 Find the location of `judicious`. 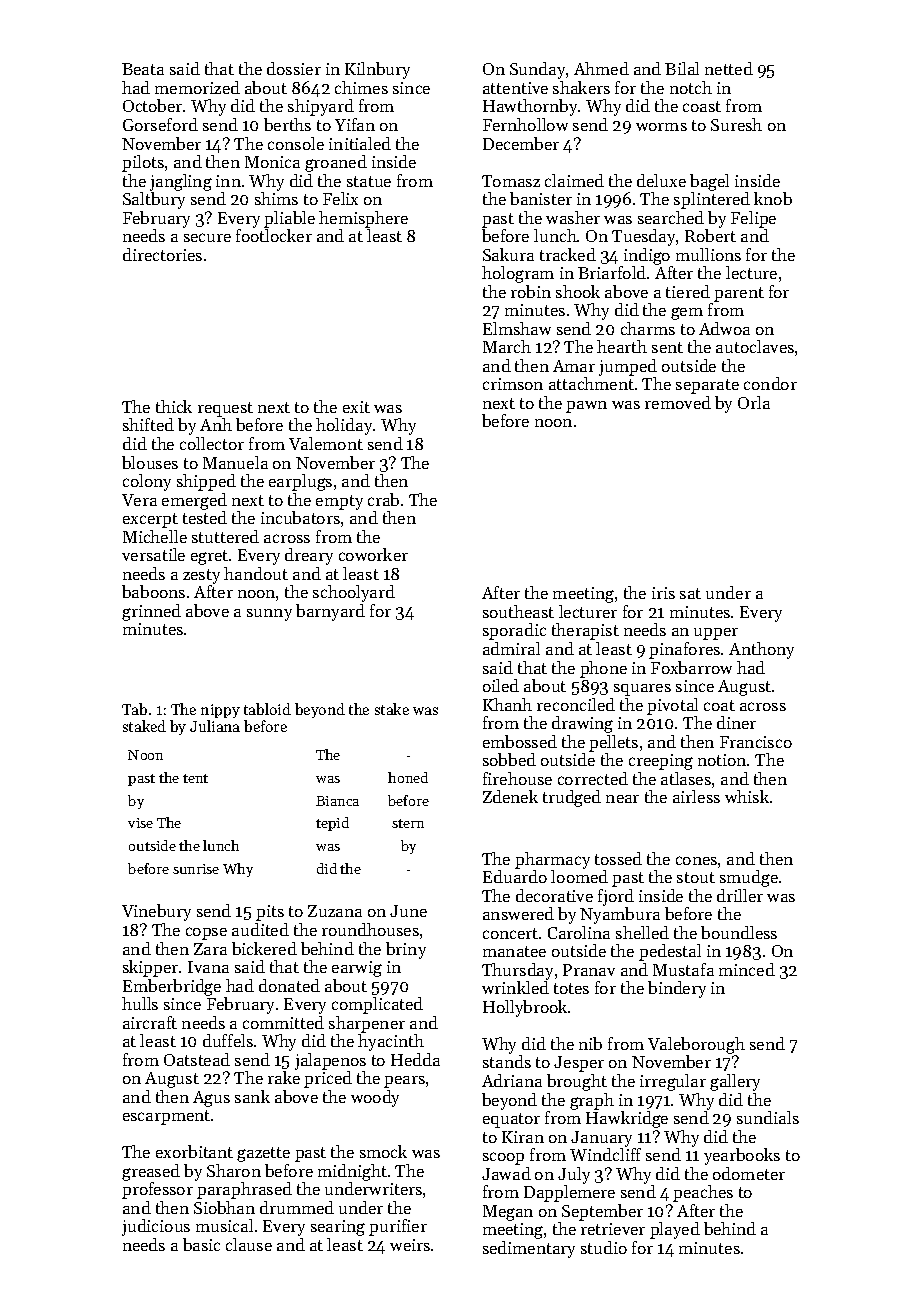

judicious is located at coordinates (156, 1227).
